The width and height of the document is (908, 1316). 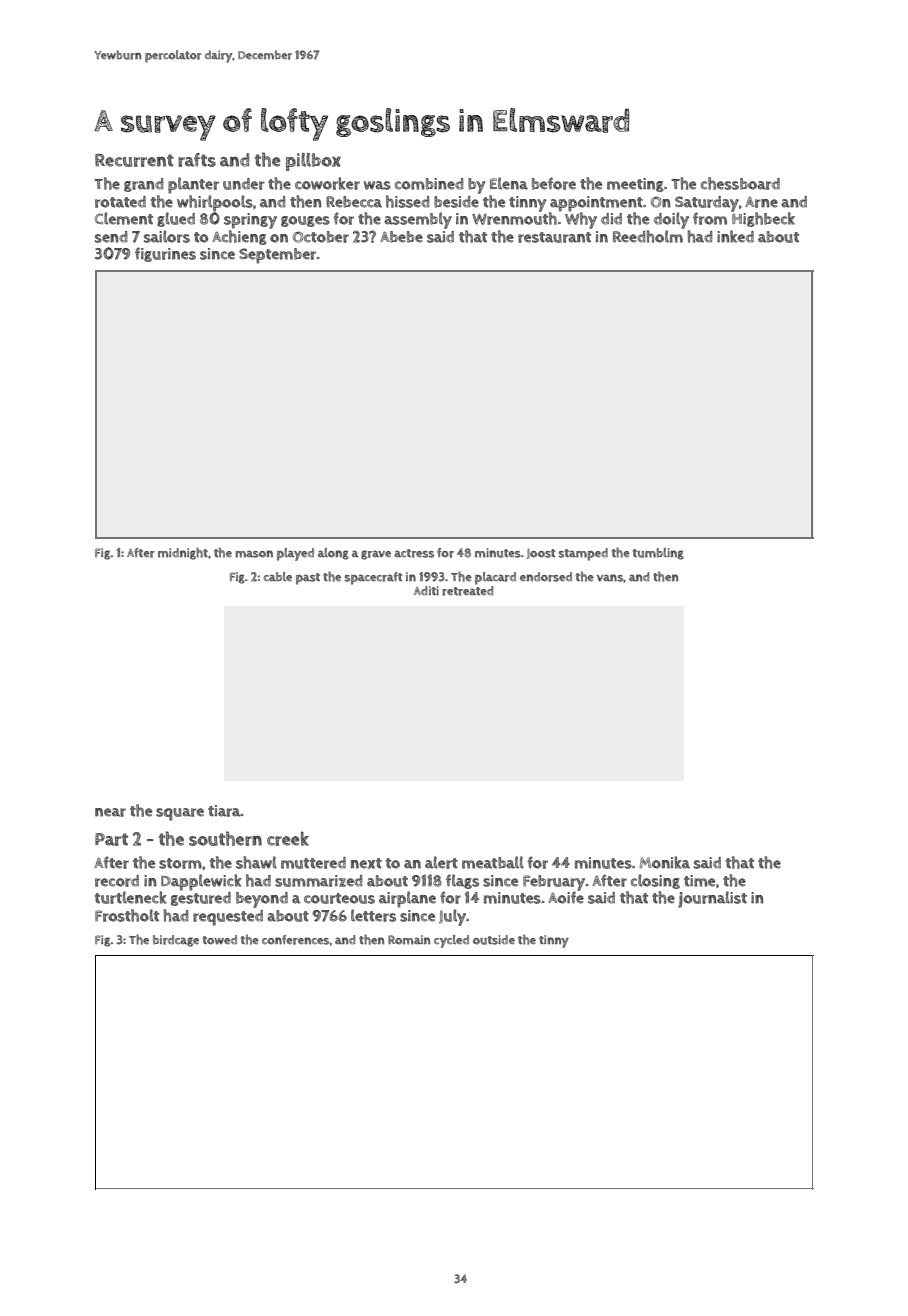 What do you see at coordinates (735, 236) in the document?
I see `inked` at bounding box center [735, 236].
